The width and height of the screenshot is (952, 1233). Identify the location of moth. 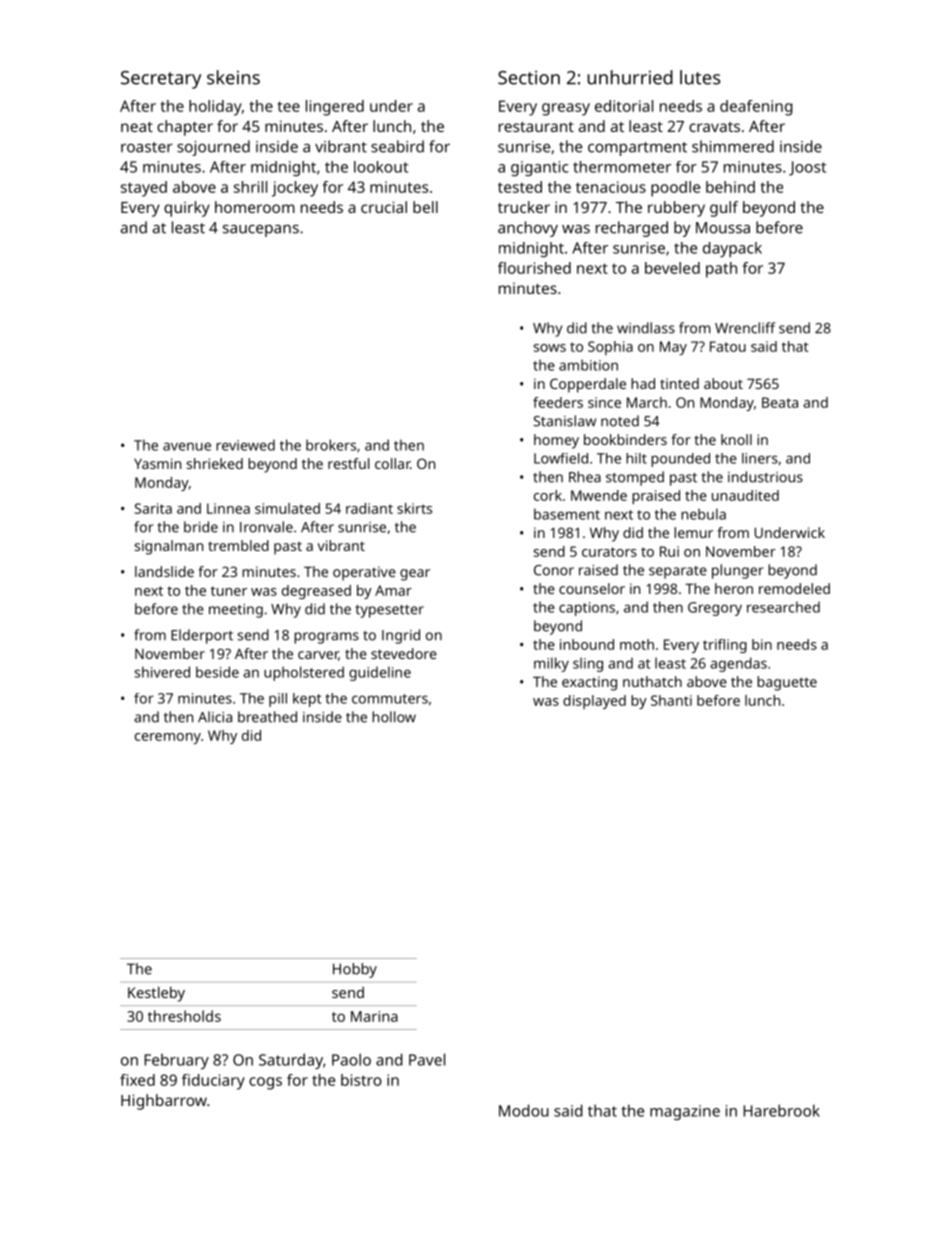
(637, 644).
